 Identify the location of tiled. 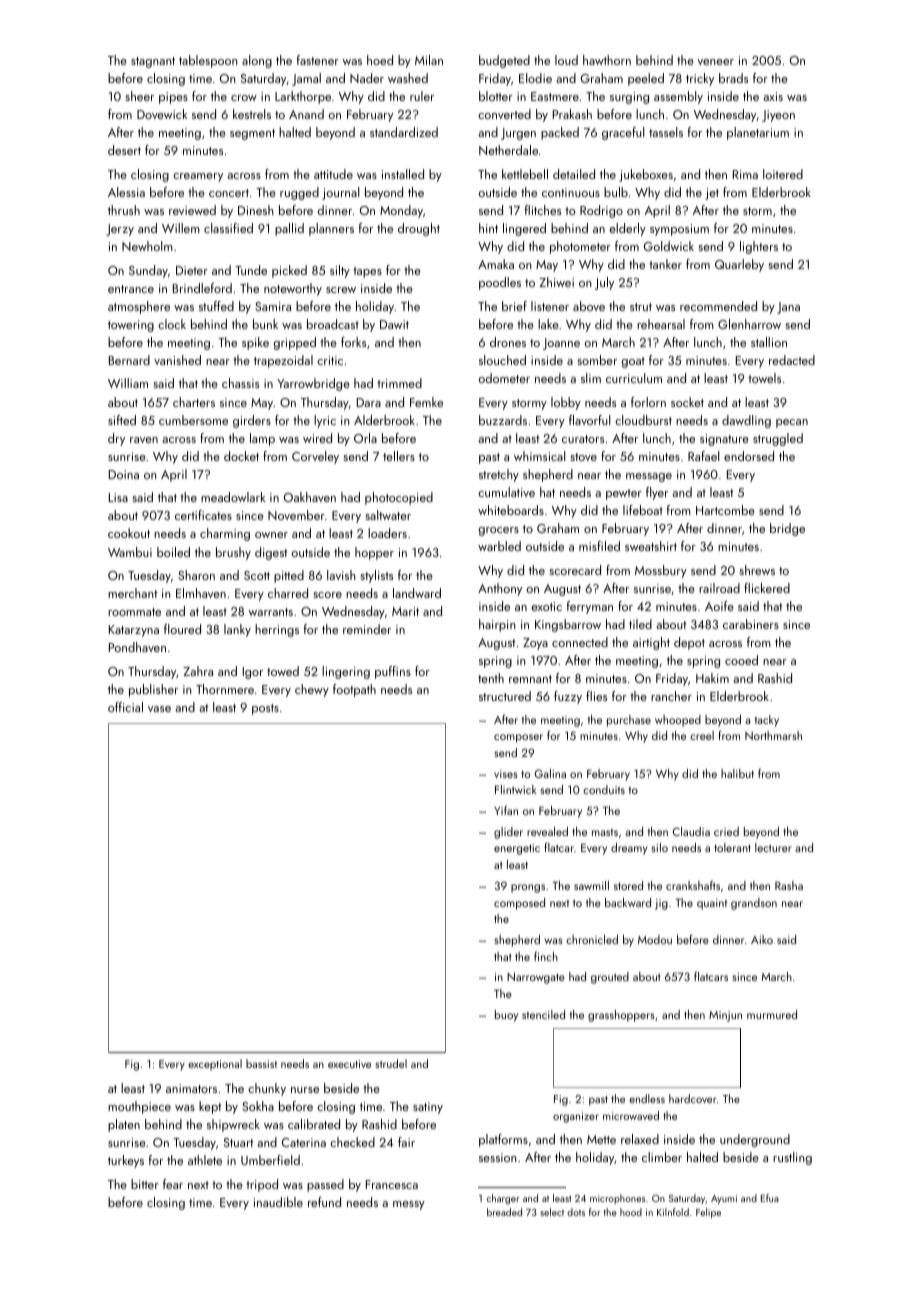
(640, 624).
